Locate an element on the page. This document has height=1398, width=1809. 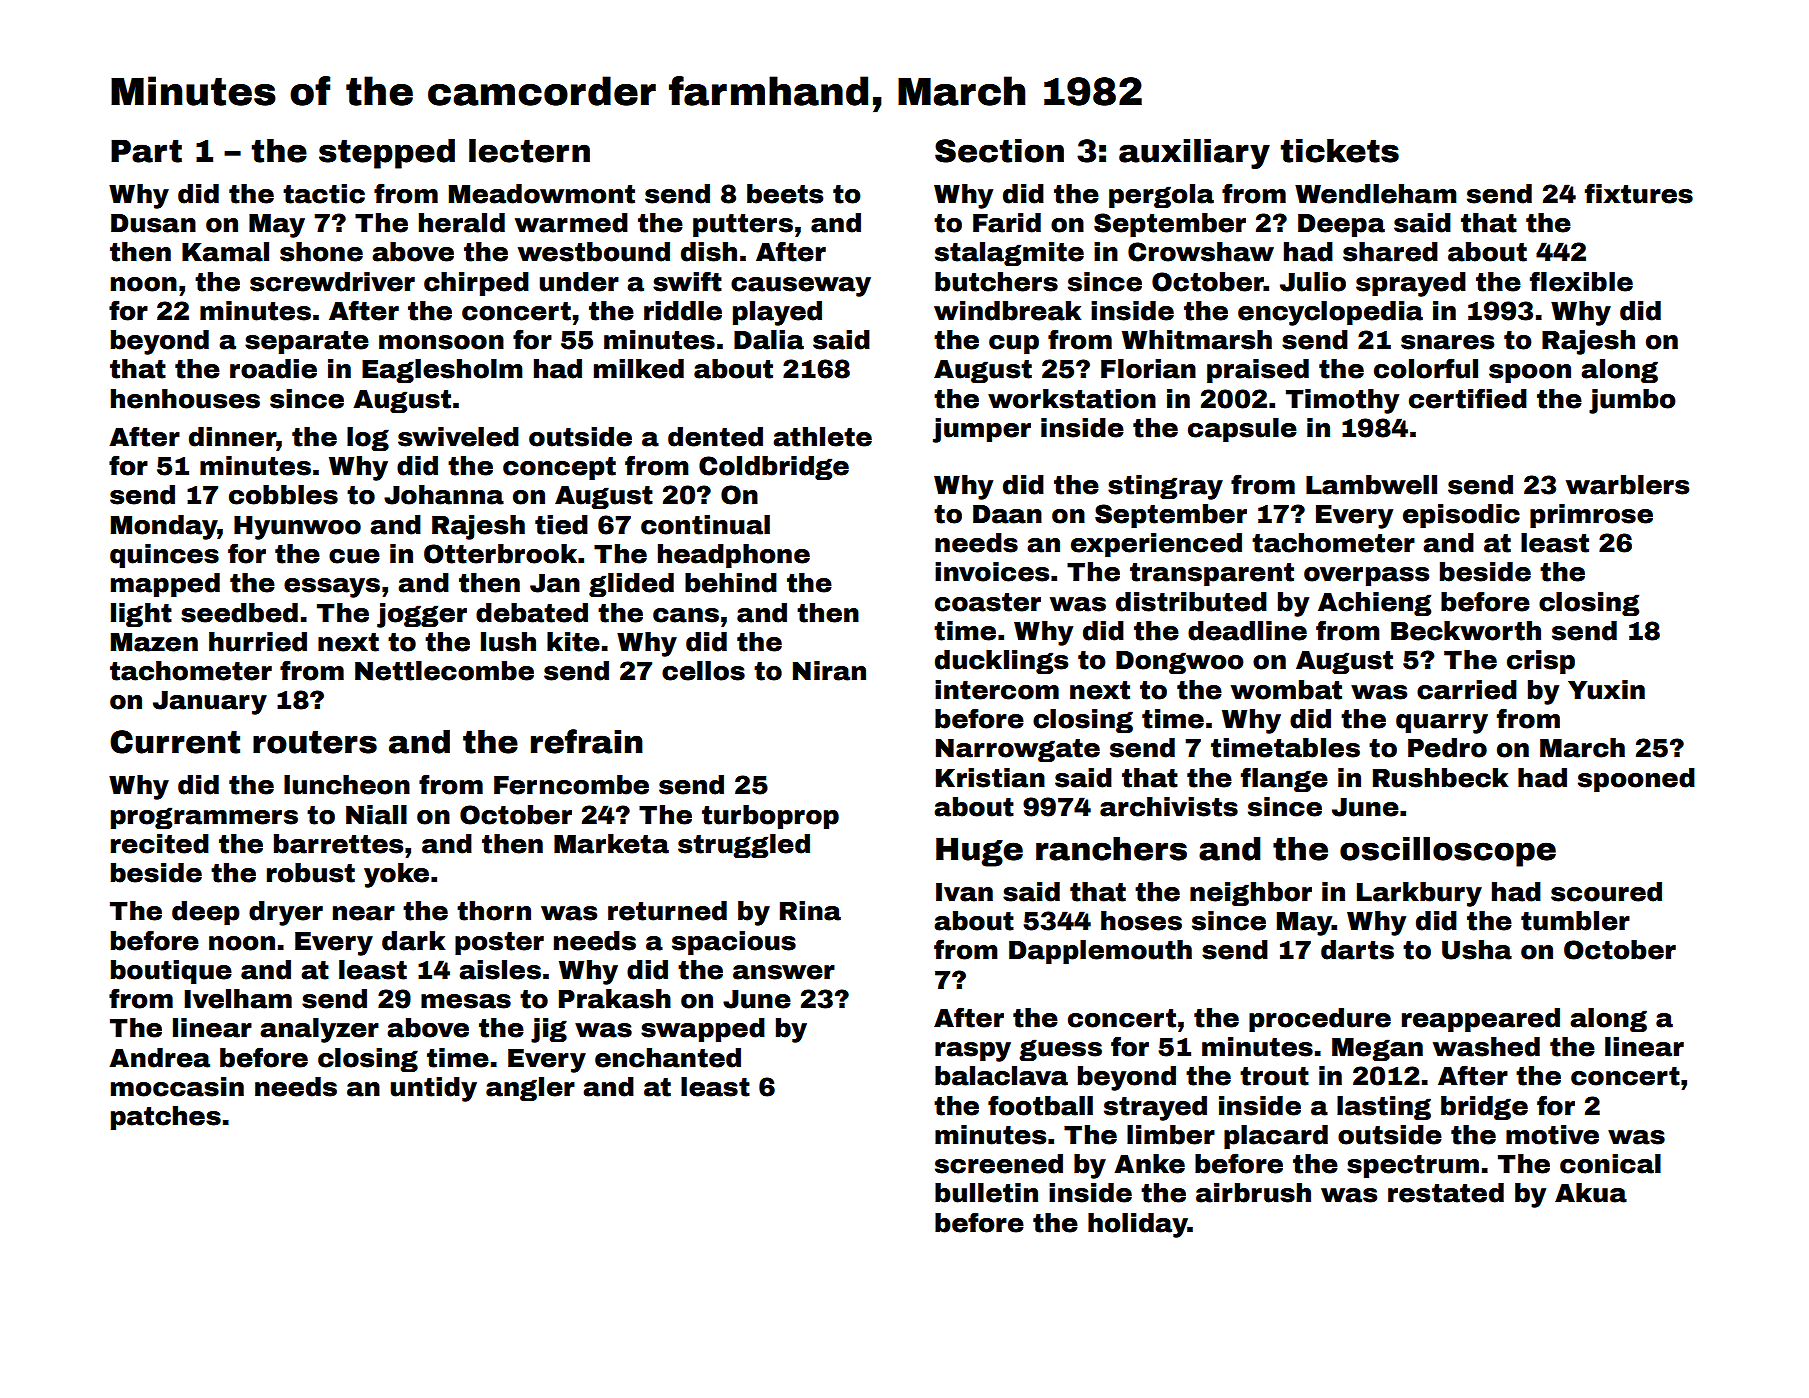
stepped is located at coordinates (387, 153).
